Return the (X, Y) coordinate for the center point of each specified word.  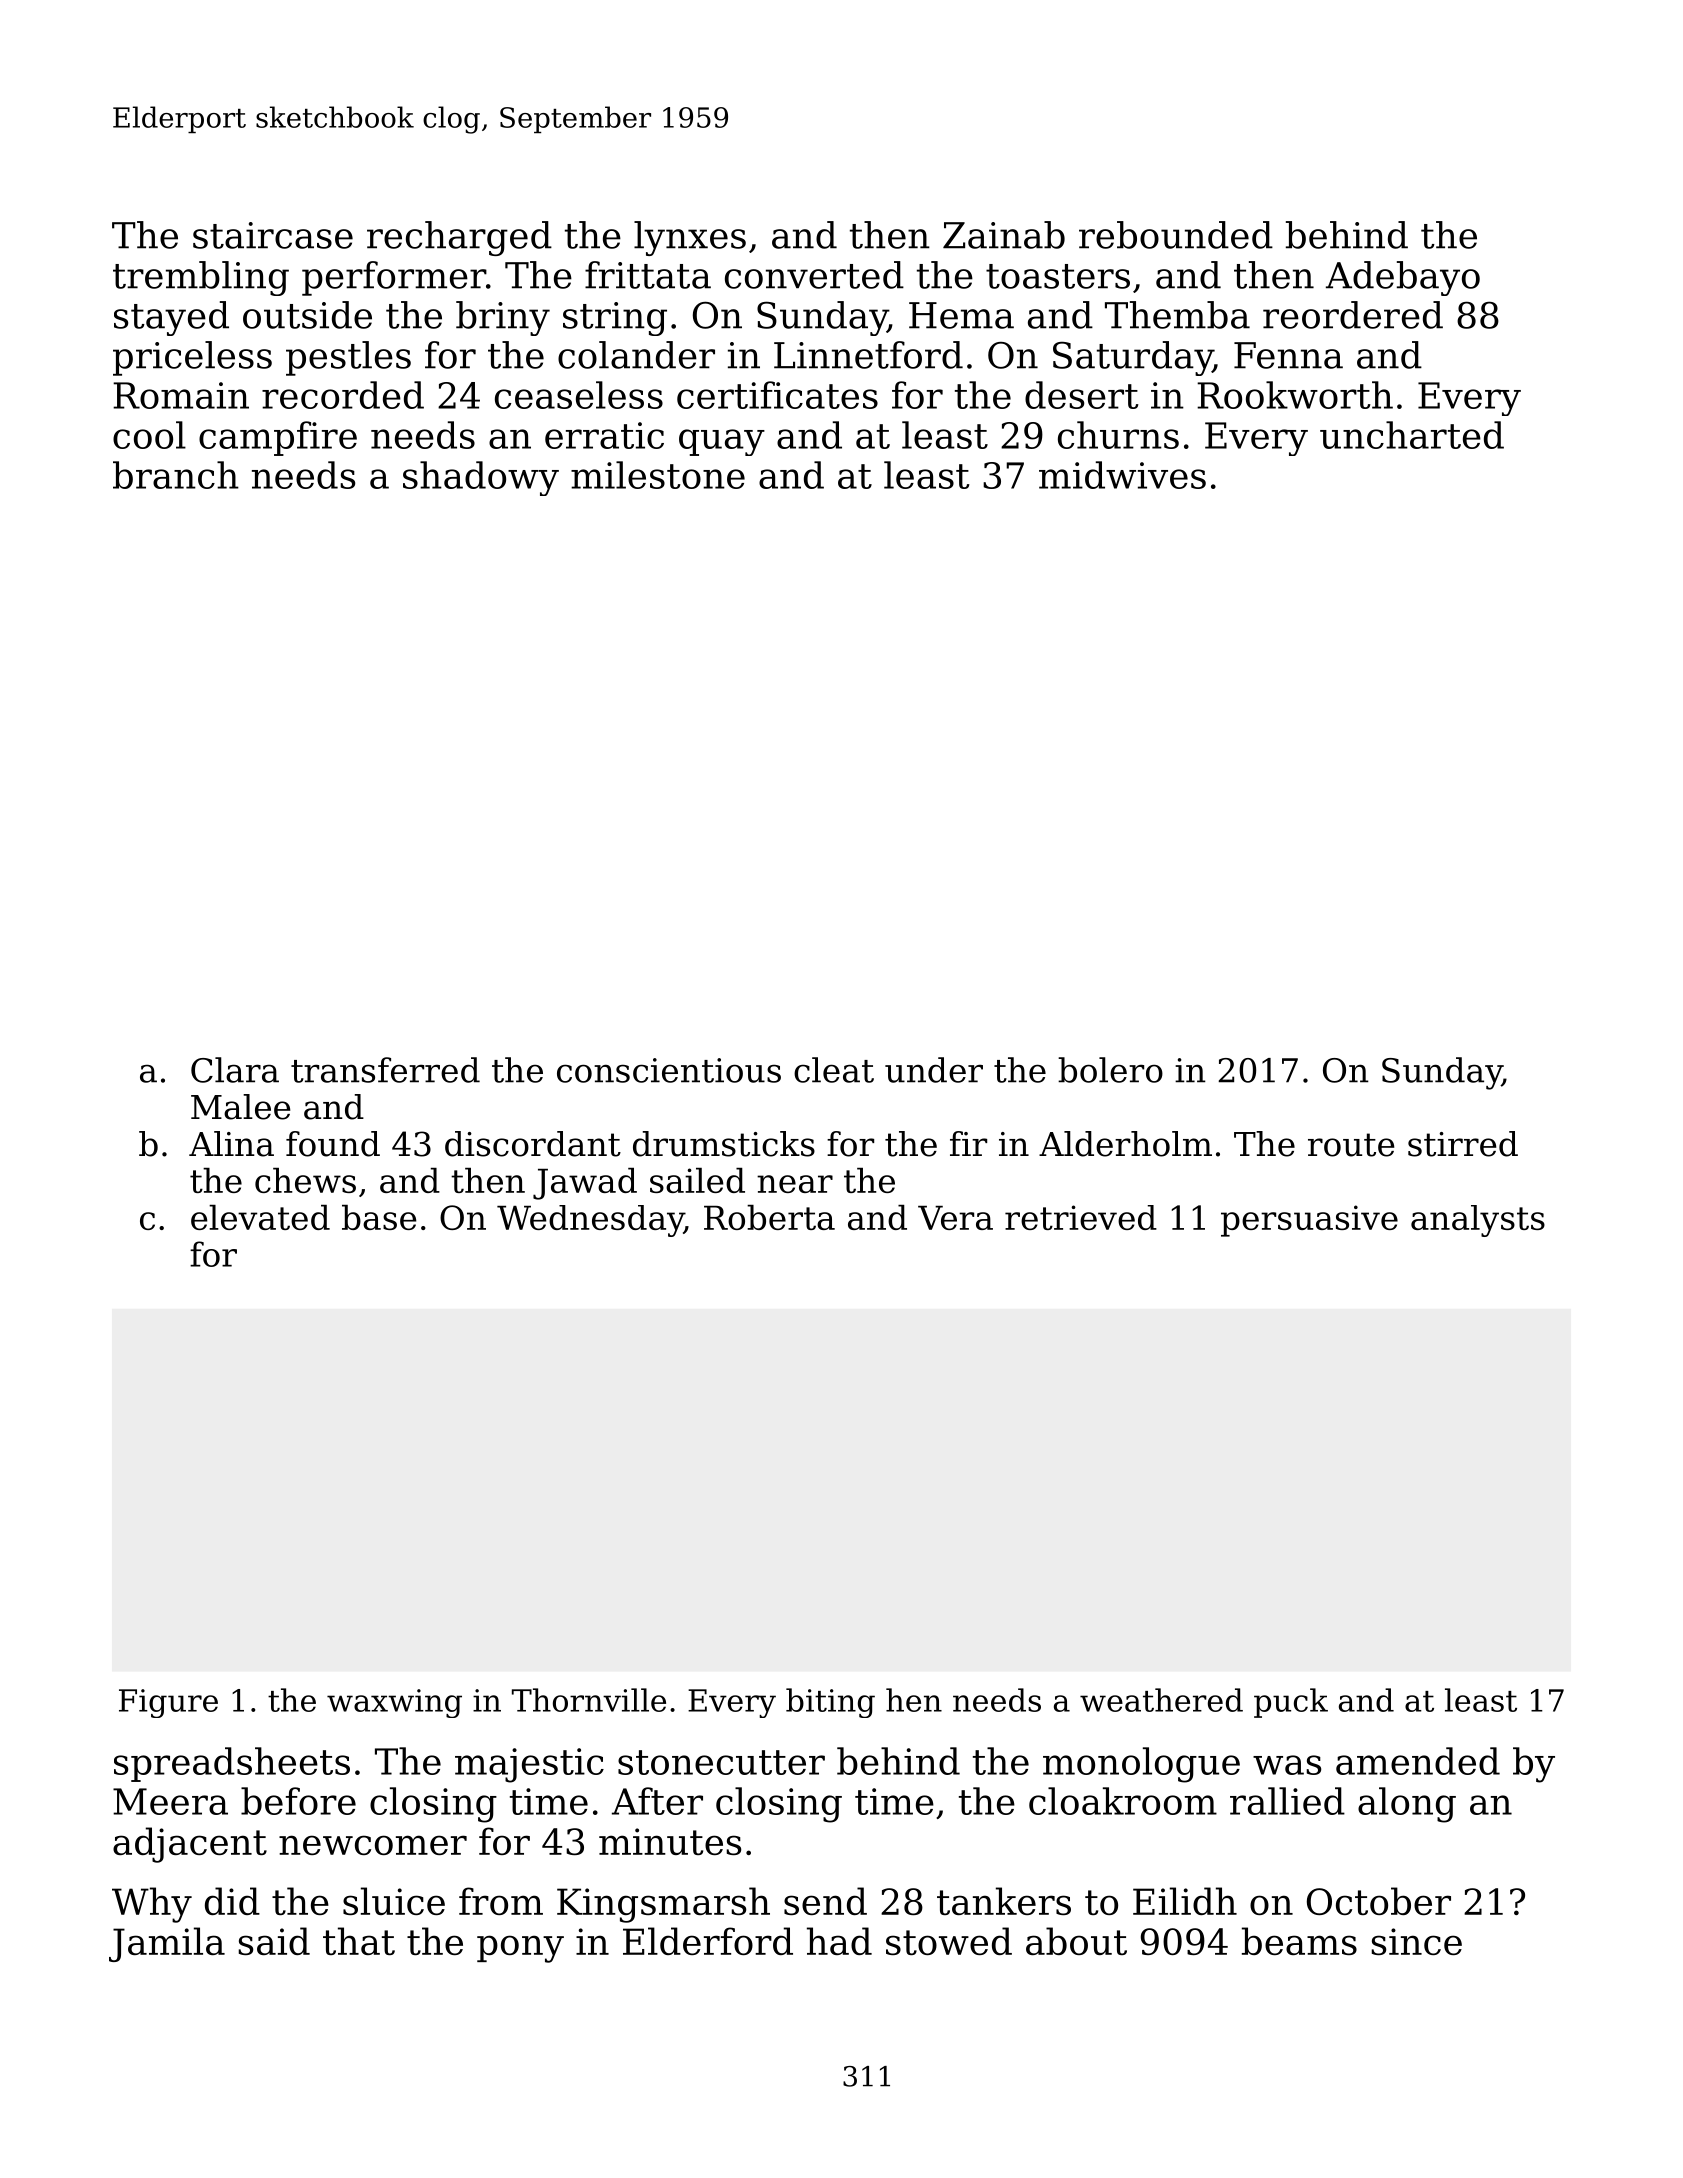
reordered (1353, 315)
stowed (949, 1941)
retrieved (1081, 1217)
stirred (1463, 1144)
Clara (235, 1070)
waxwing (394, 1703)
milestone (658, 475)
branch (176, 475)
